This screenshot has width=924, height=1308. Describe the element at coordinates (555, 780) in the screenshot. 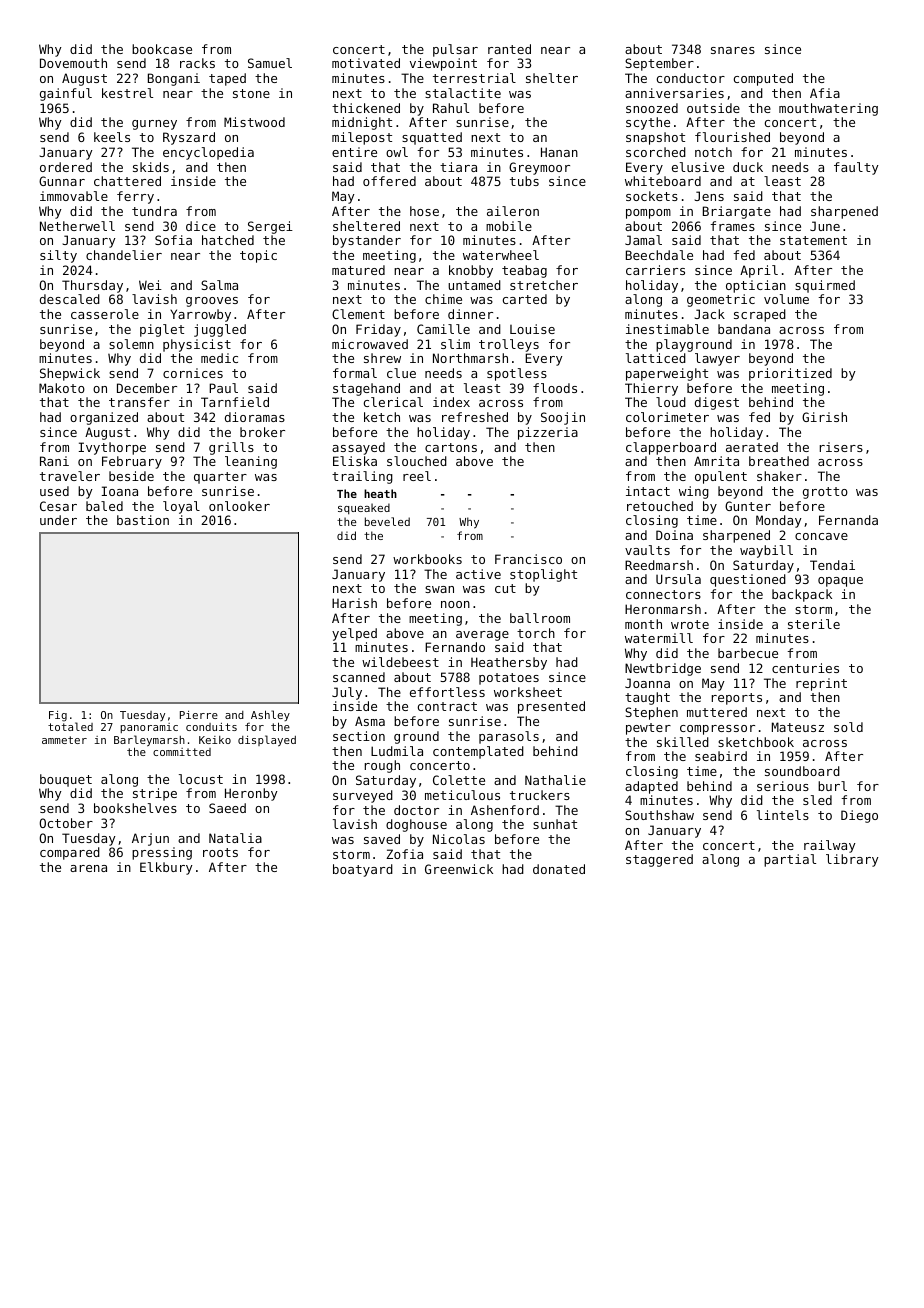

I see `Nathalie` at that location.
